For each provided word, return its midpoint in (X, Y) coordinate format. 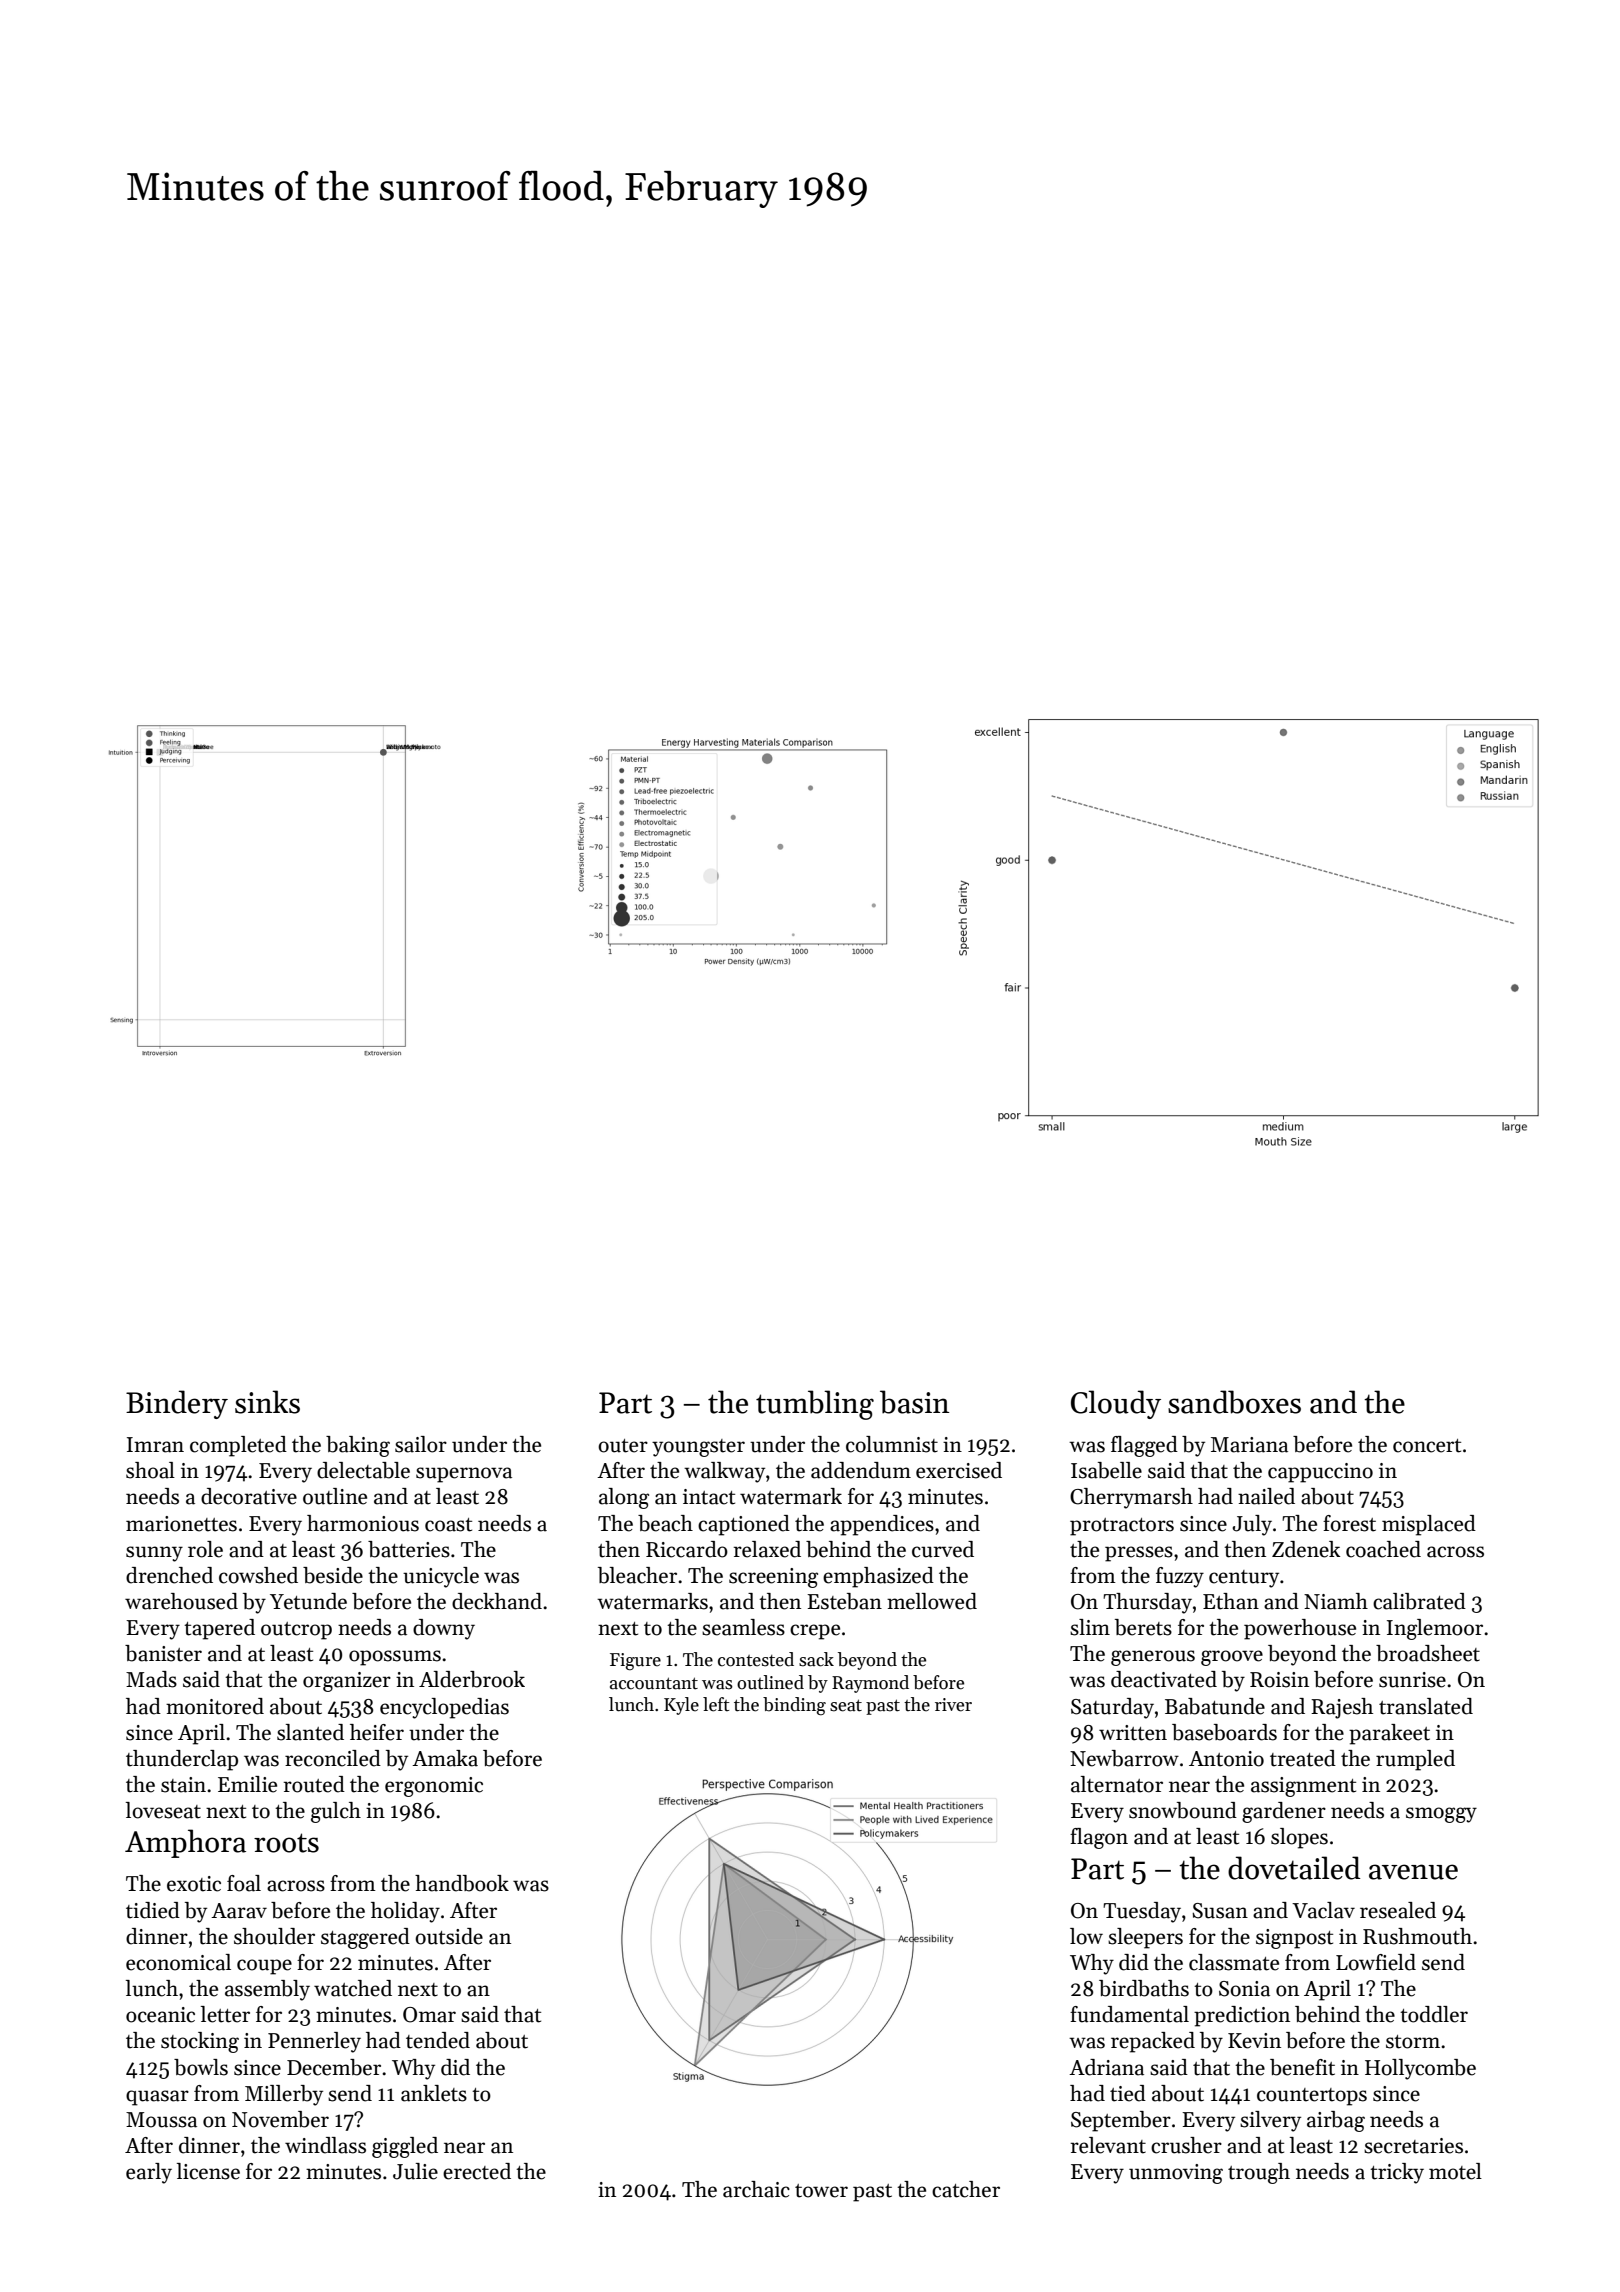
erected (477, 2171)
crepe (815, 1632)
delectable (363, 1470)
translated (1426, 1706)
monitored (215, 1706)
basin (914, 1402)
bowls (201, 2067)
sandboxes (1234, 1402)
